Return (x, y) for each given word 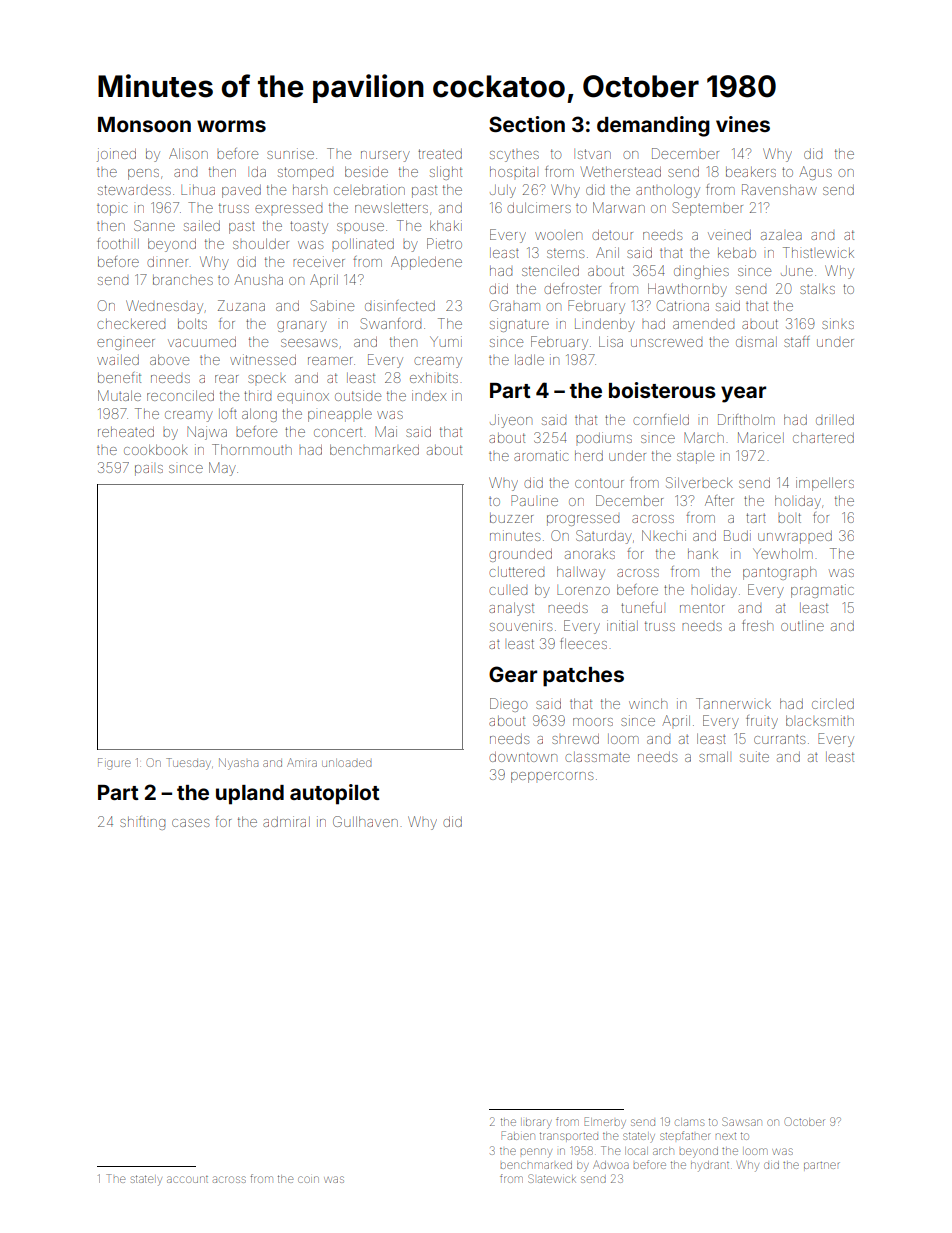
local (636, 1151)
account (187, 1179)
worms (231, 126)
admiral (286, 821)
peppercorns (552, 777)
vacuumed (202, 342)
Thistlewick (818, 252)
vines (743, 124)
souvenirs (521, 625)
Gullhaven (365, 821)
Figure (114, 764)
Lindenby (605, 325)
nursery (385, 156)
